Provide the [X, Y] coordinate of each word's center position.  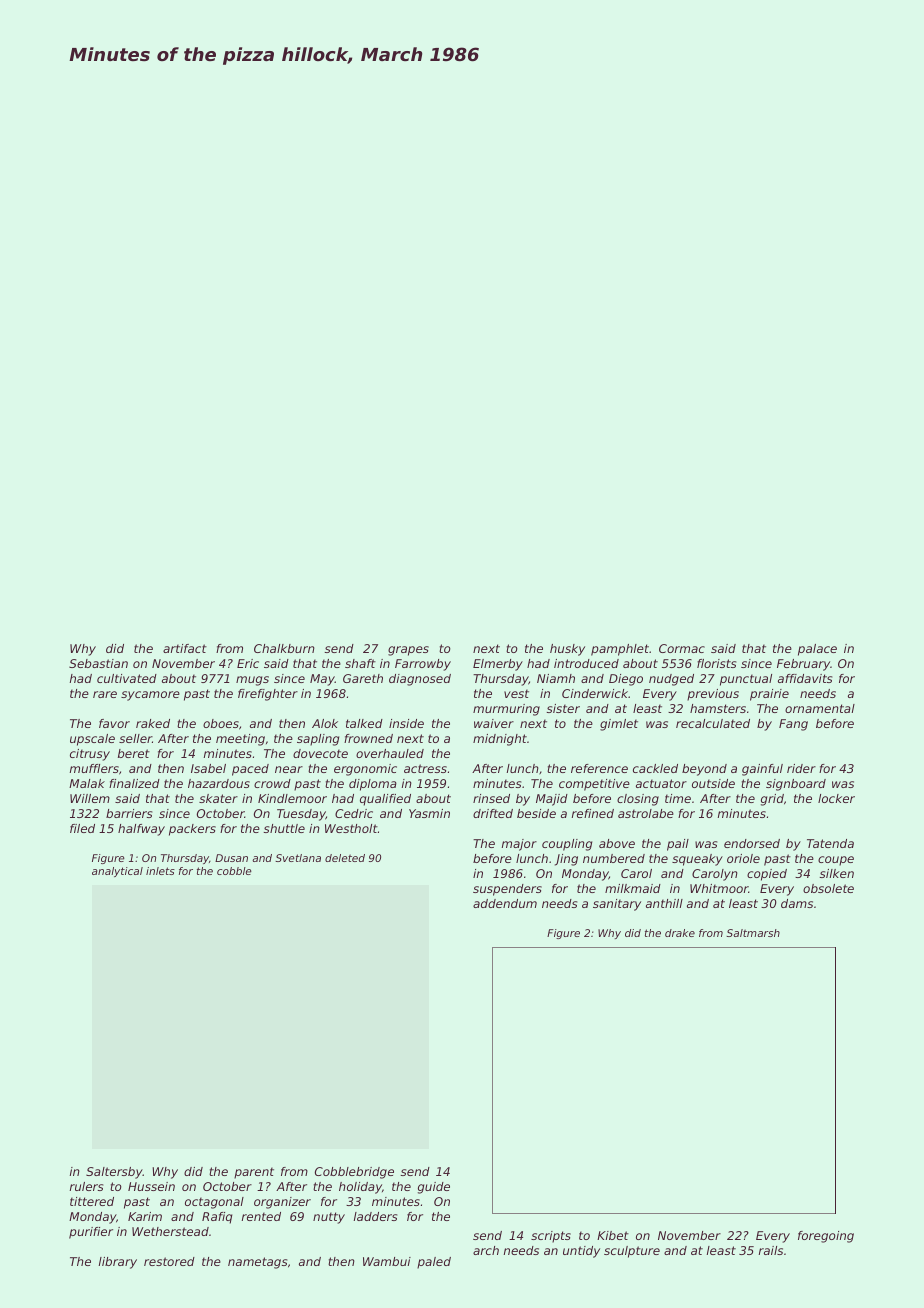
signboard [796, 785]
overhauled [390, 753]
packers [192, 830]
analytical [117, 872]
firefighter [268, 695]
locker [836, 798]
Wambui [387, 1261]
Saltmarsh [753, 933]
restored [169, 1261]
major [519, 845]
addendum [505, 903]
